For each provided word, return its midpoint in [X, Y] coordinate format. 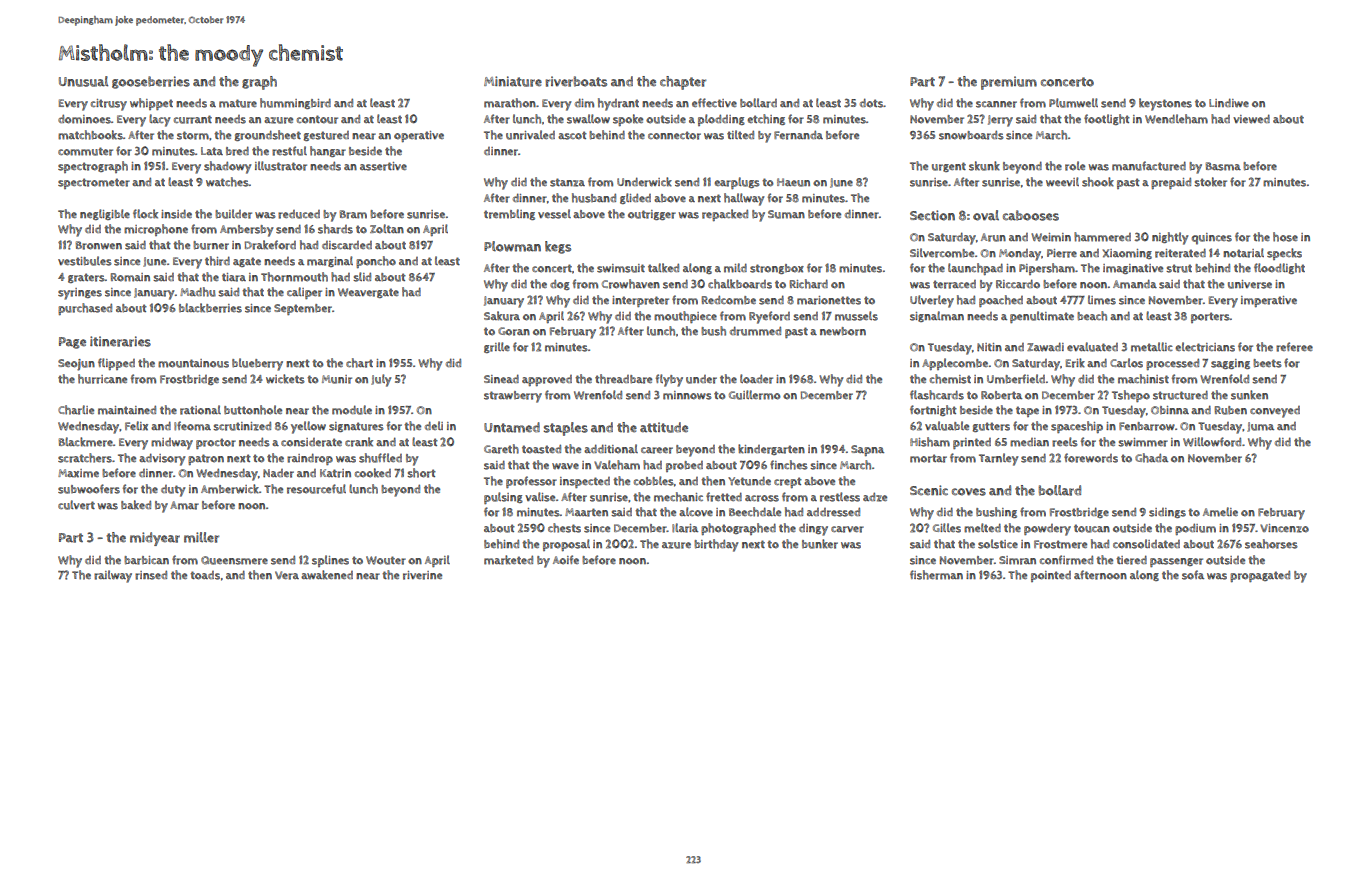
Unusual [83, 81]
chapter [683, 83]
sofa [1193, 575]
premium [1009, 83]
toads [205, 575]
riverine [422, 575]
